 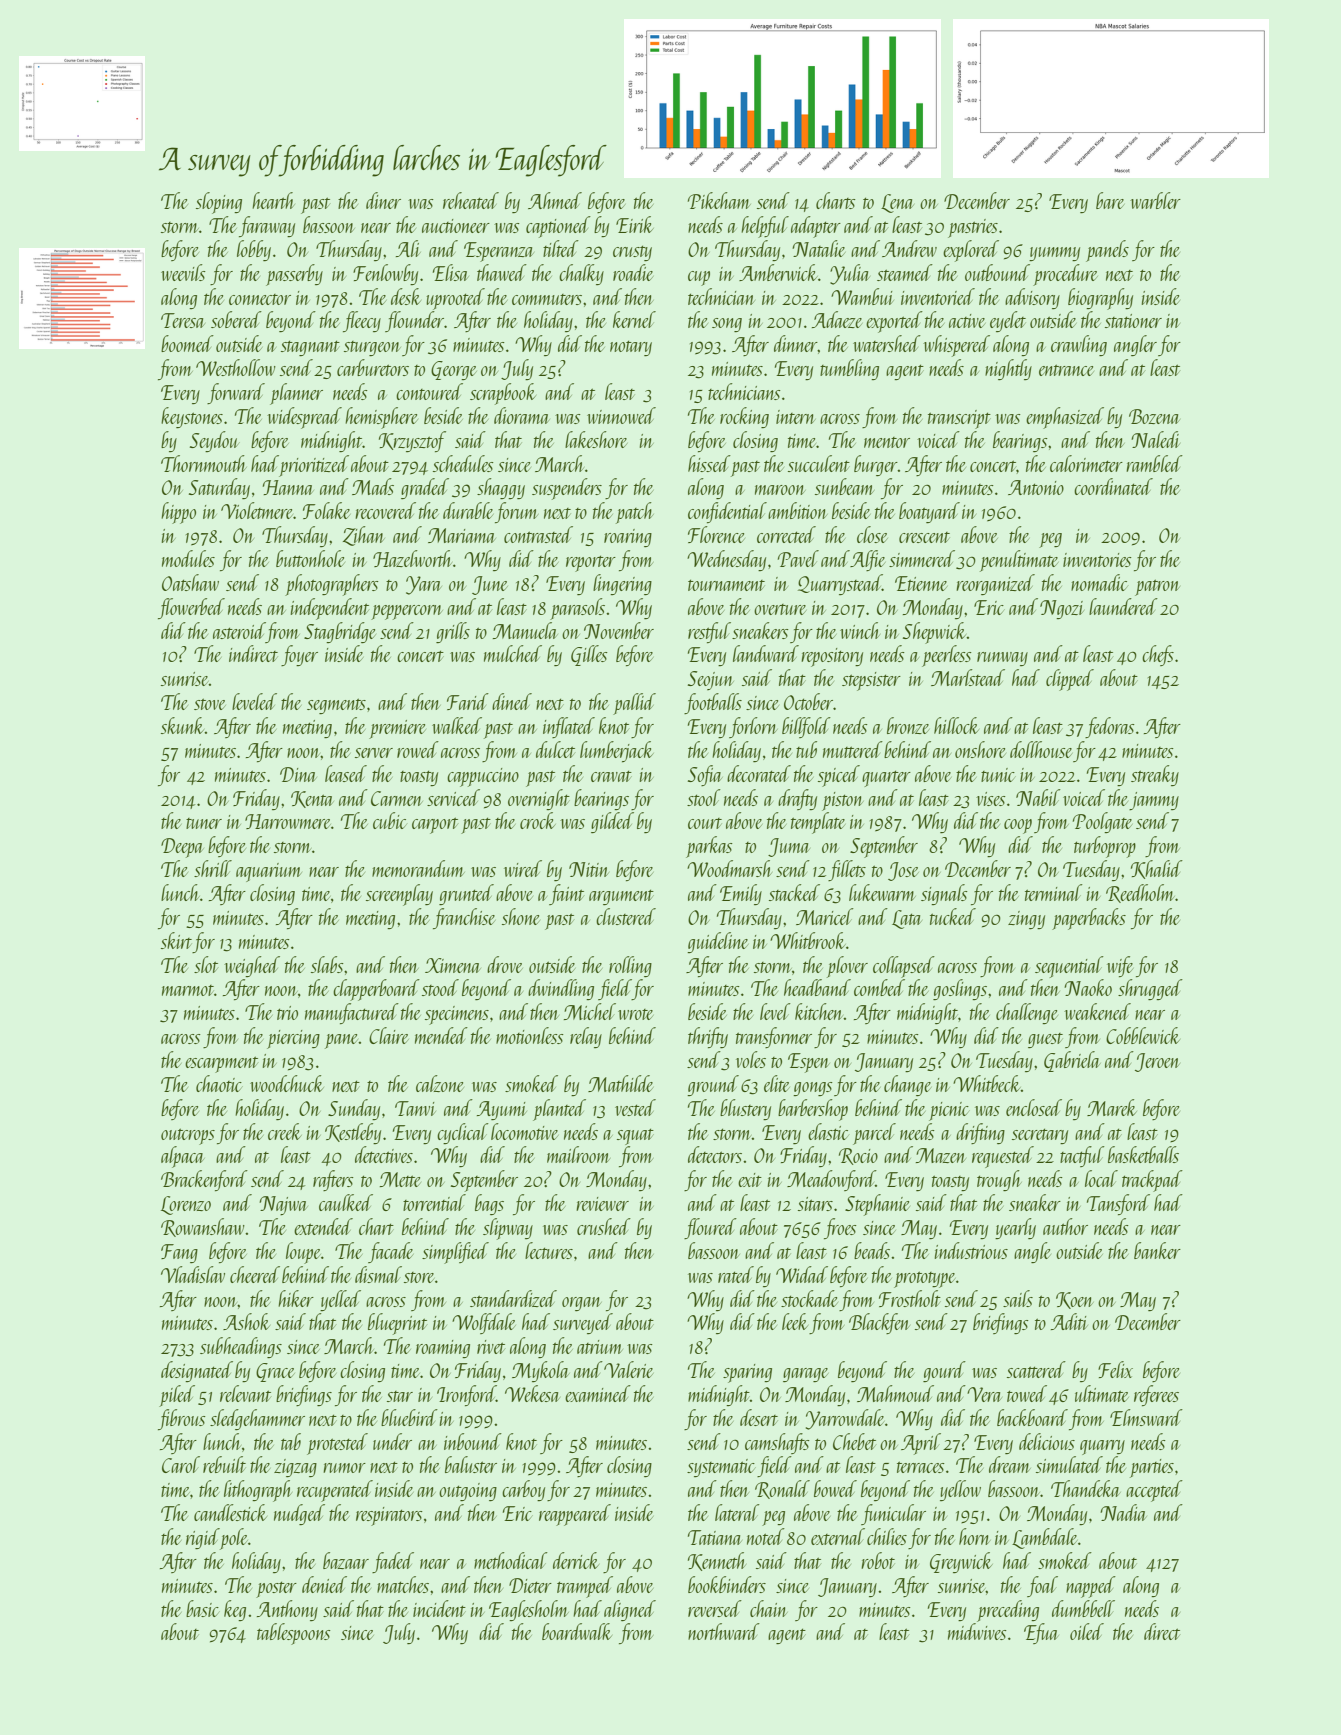 What do you see at coordinates (577, 1631) in the screenshot?
I see `boardwalk` at bounding box center [577, 1631].
